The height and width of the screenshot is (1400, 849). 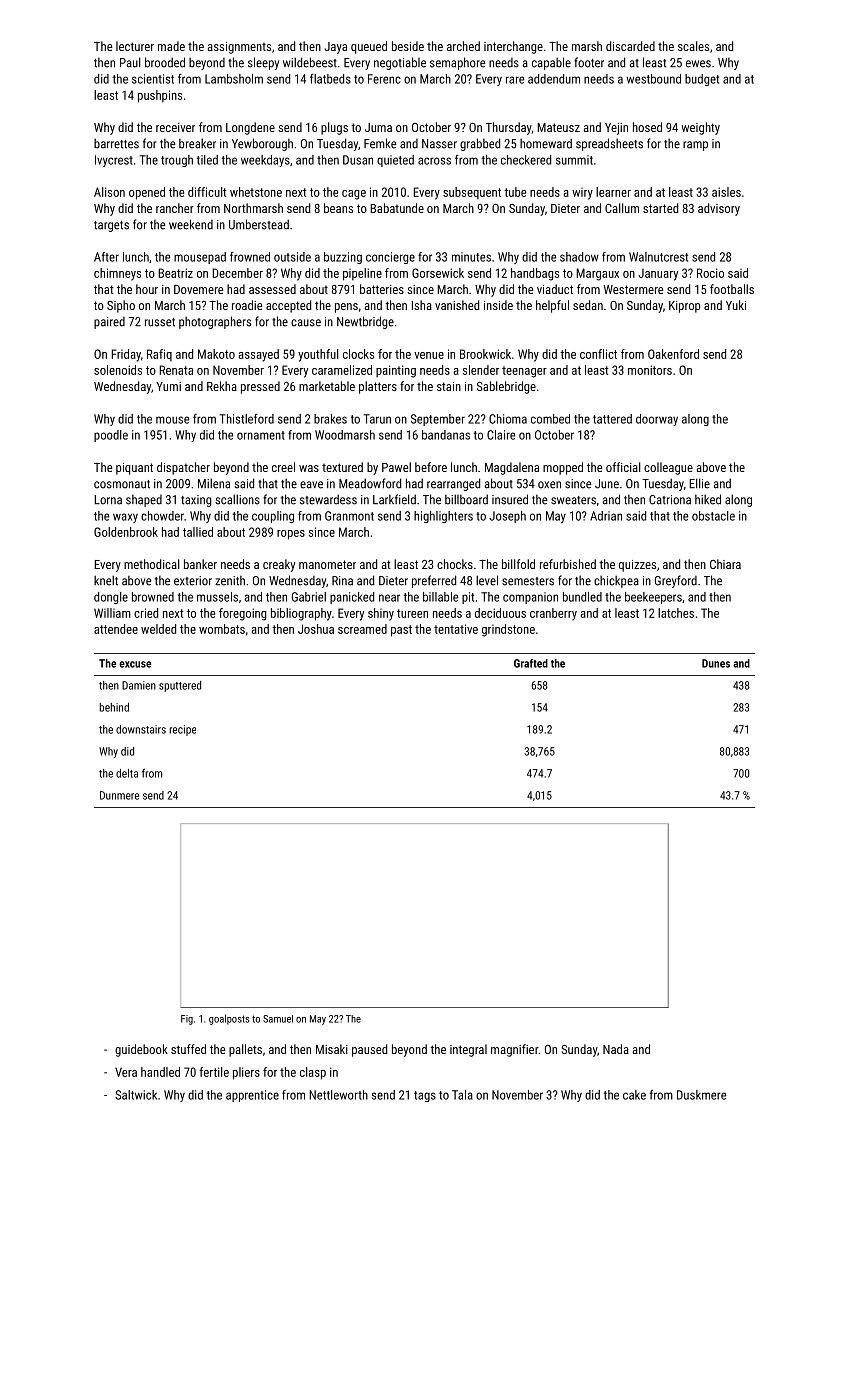 What do you see at coordinates (362, 629) in the screenshot?
I see `screamed` at bounding box center [362, 629].
